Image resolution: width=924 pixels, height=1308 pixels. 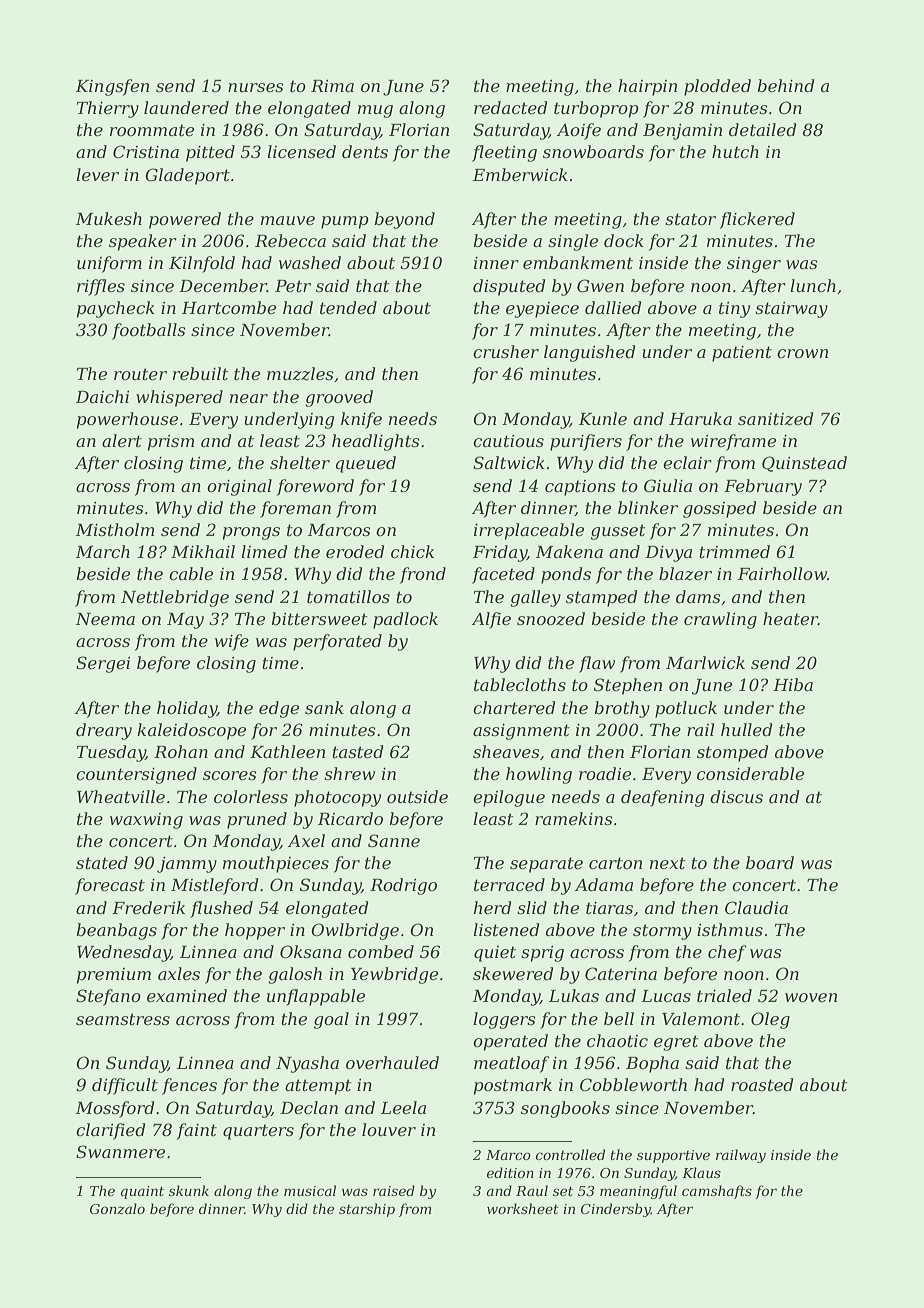 I want to click on Mistleford, so click(x=214, y=886).
